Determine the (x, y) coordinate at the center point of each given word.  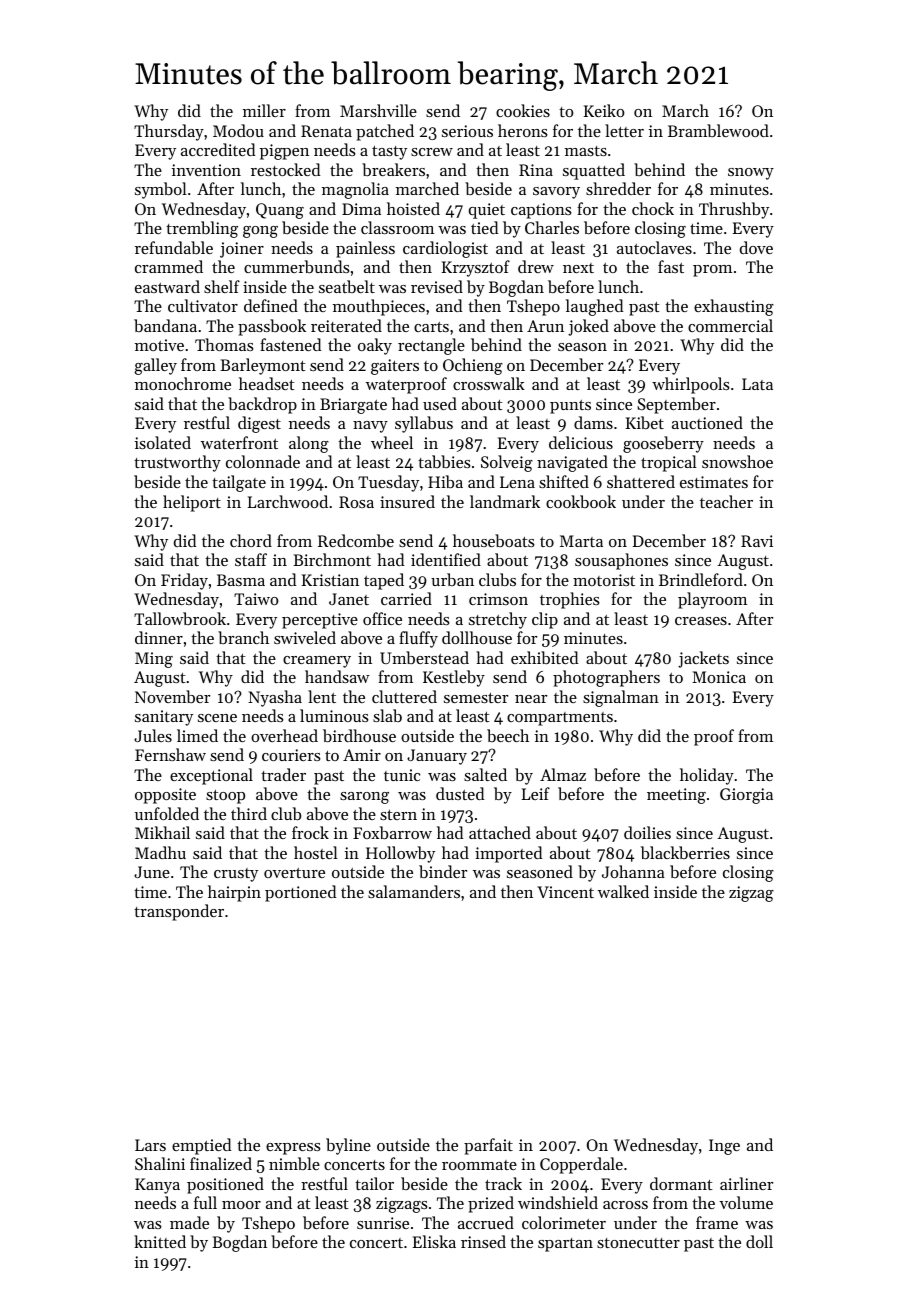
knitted (160, 1241)
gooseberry (663, 444)
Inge (724, 1147)
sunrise (383, 1223)
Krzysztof (476, 268)
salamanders (414, 891)
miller (264, 110)
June (152, 872)
